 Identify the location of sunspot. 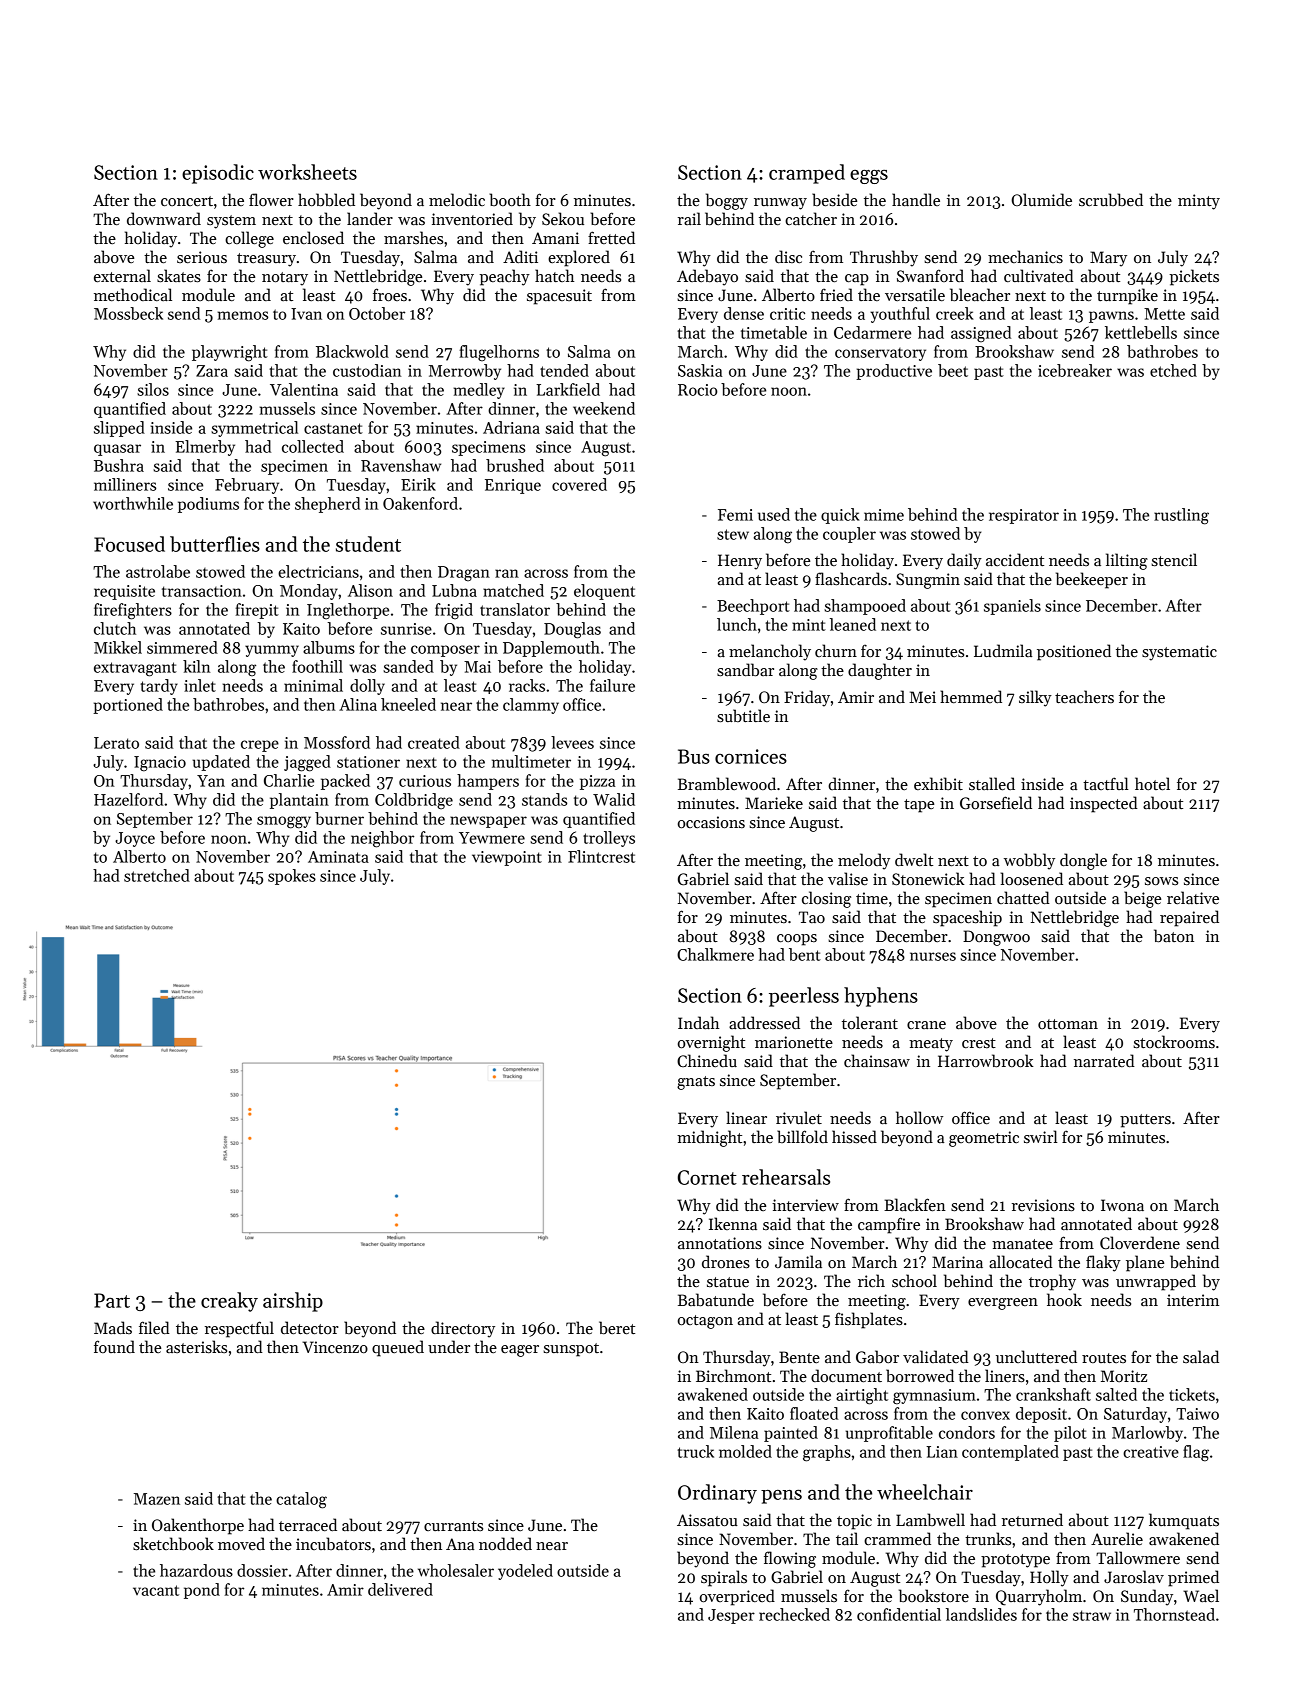
(571, 1350).
